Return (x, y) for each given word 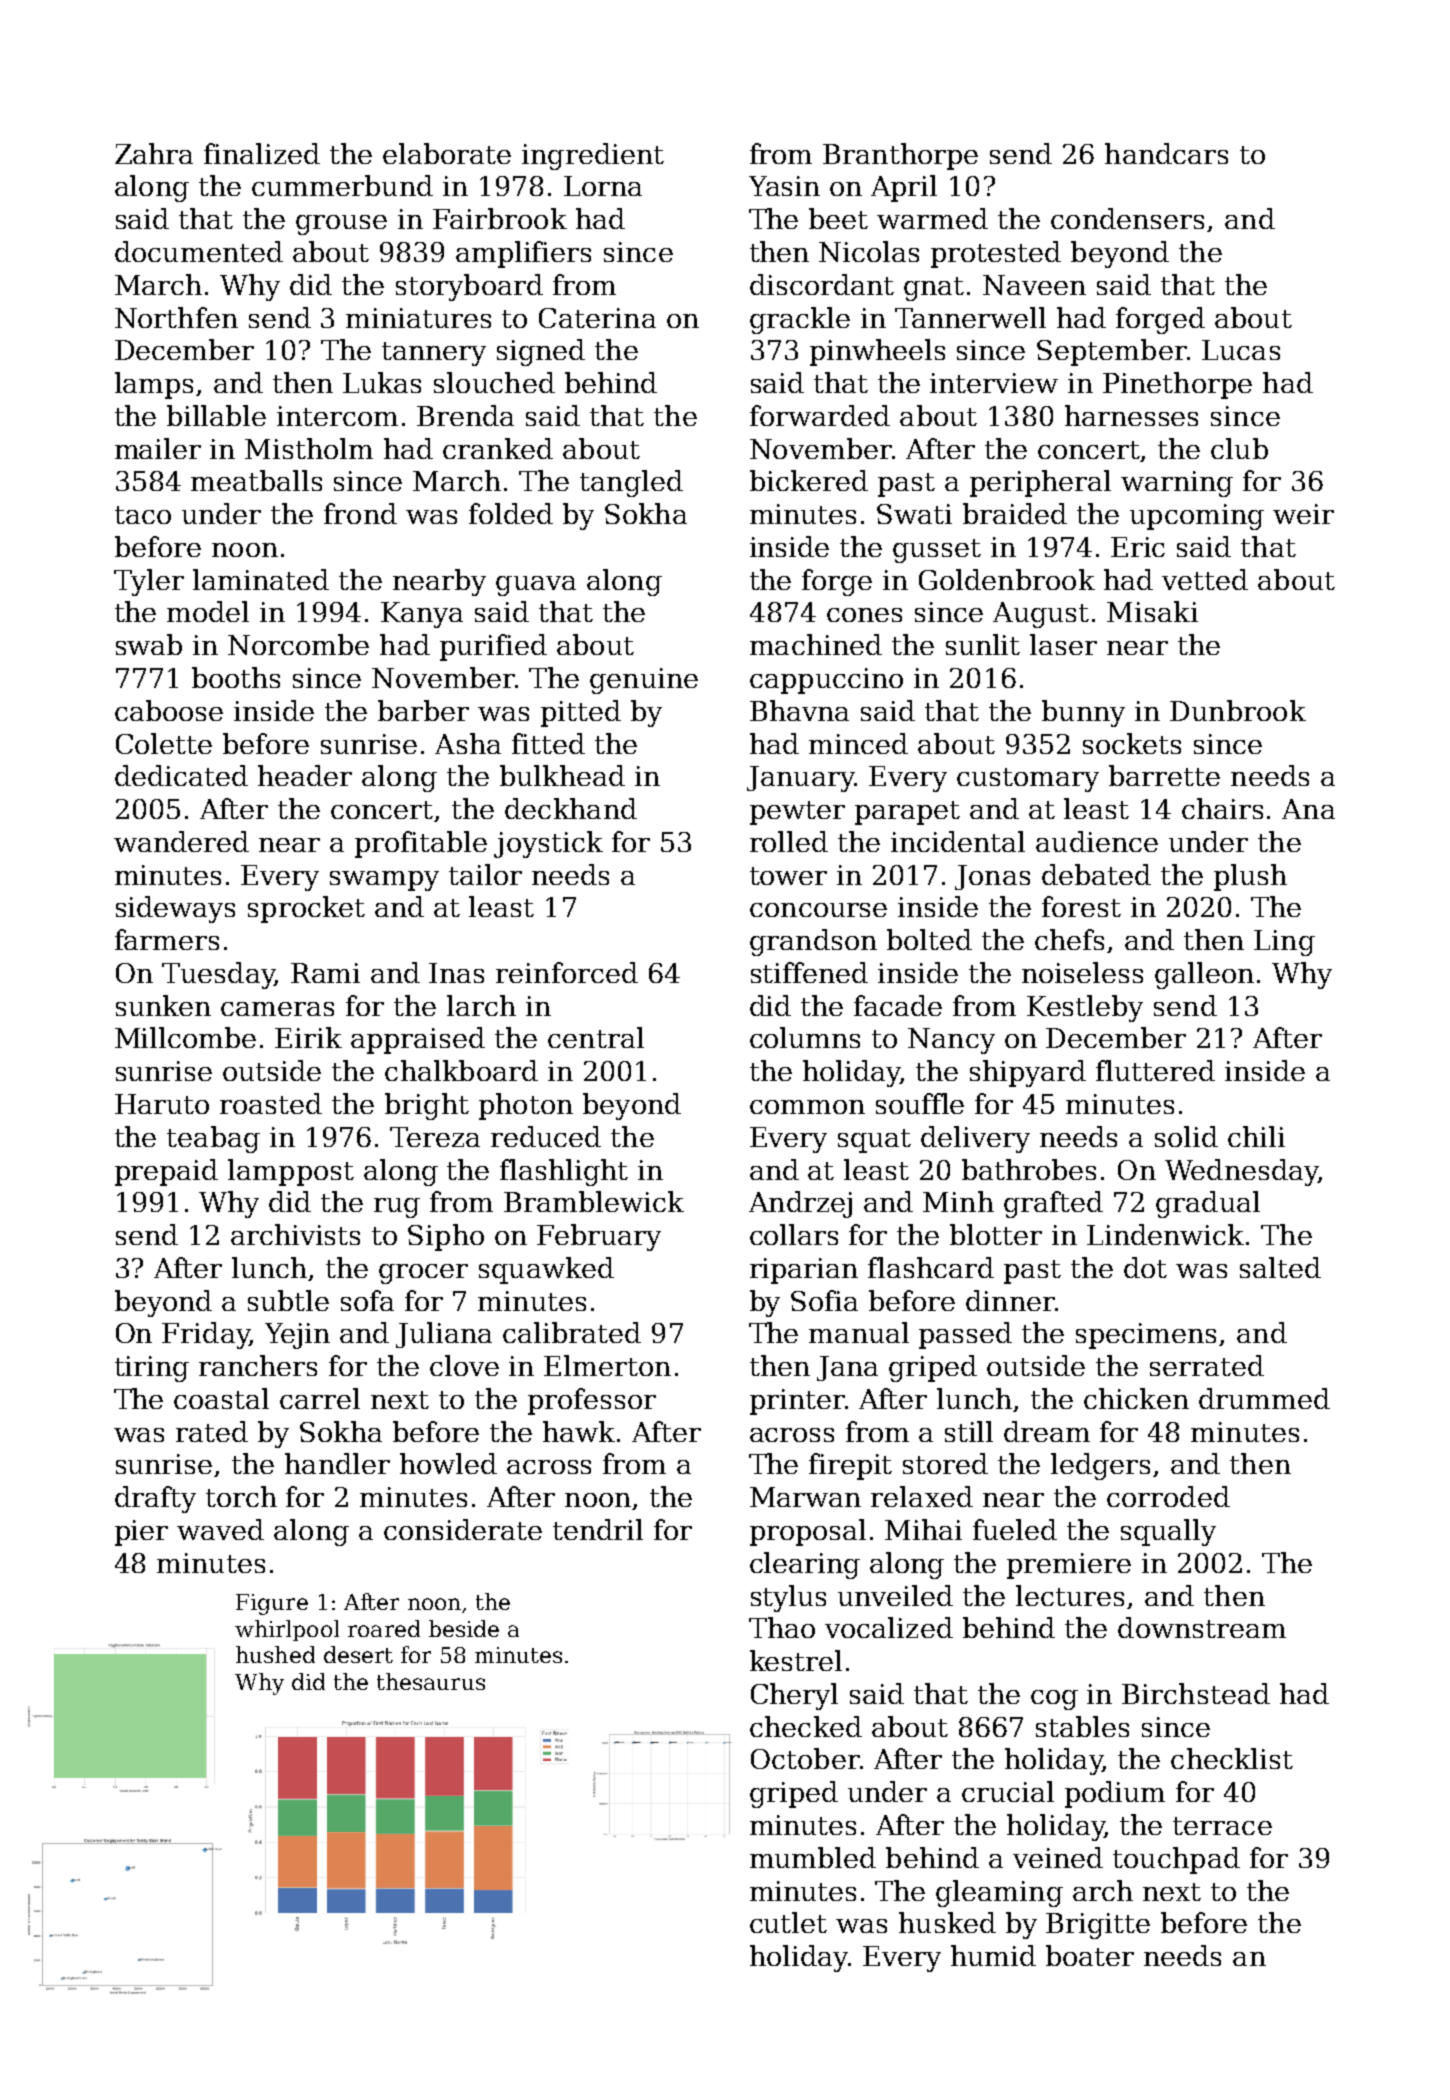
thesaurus (431, 1681)
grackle (800, 320)
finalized (262, 153)
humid (993, 1955)
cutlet (788, 1922)
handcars (1166, 153)
